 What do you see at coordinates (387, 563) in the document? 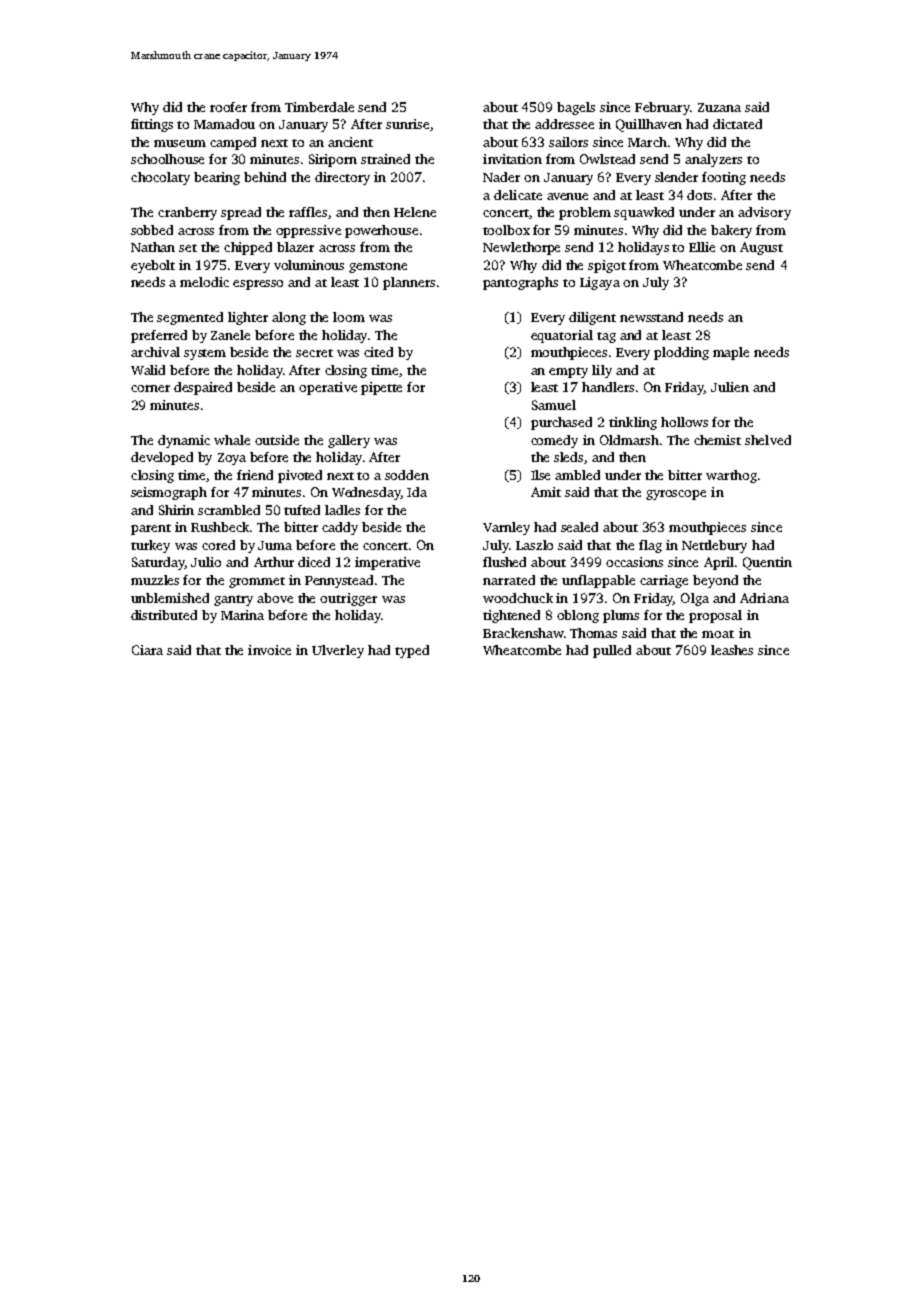
I see `imperative` at bounding box center [387, 563].
